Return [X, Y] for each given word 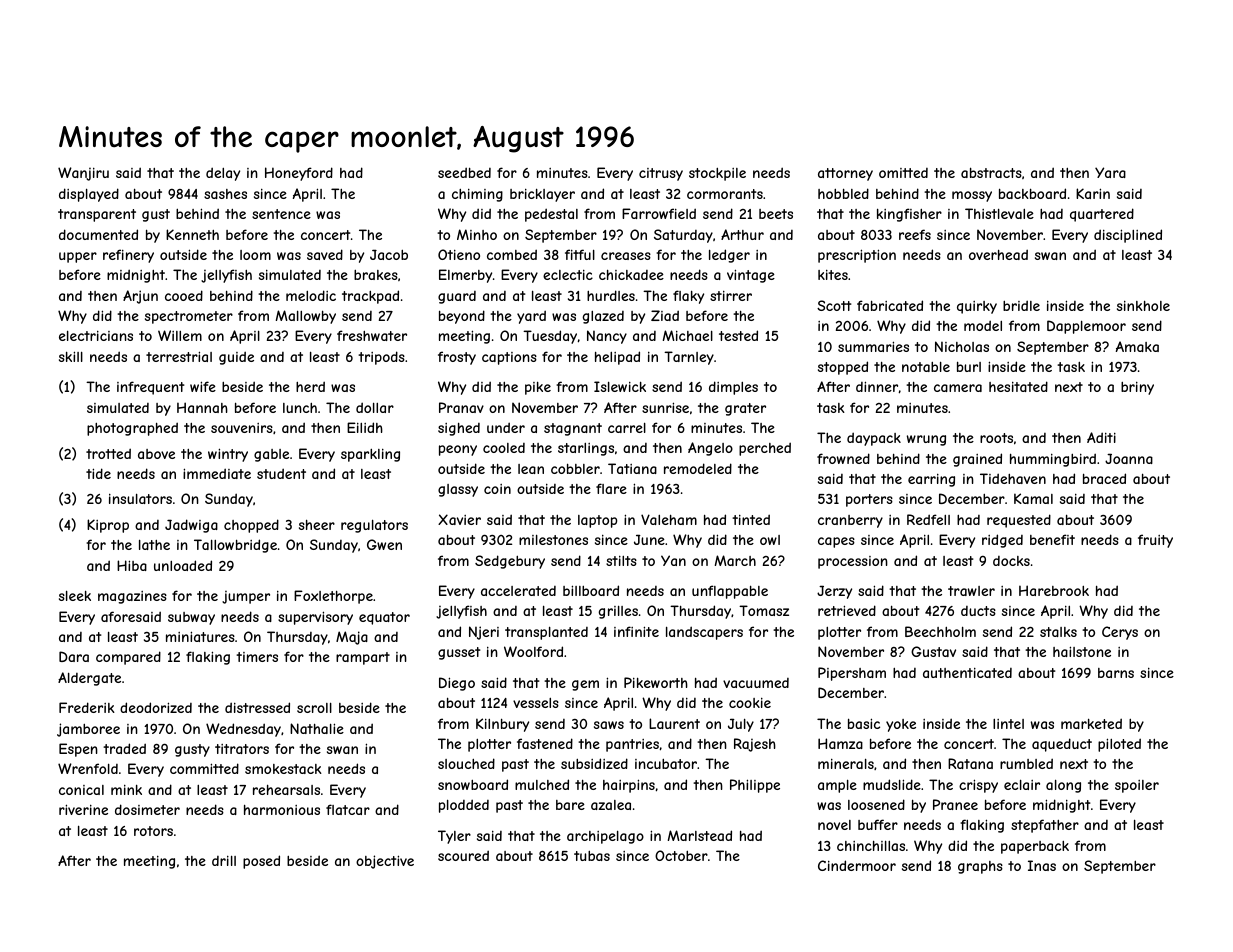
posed [261, 862]
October [681, 855]
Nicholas [962, 346]
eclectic [568, 275]
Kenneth [192, 234]
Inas [1042, 865]
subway [191, 618]
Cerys [1120, 633]
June [649, 539]
